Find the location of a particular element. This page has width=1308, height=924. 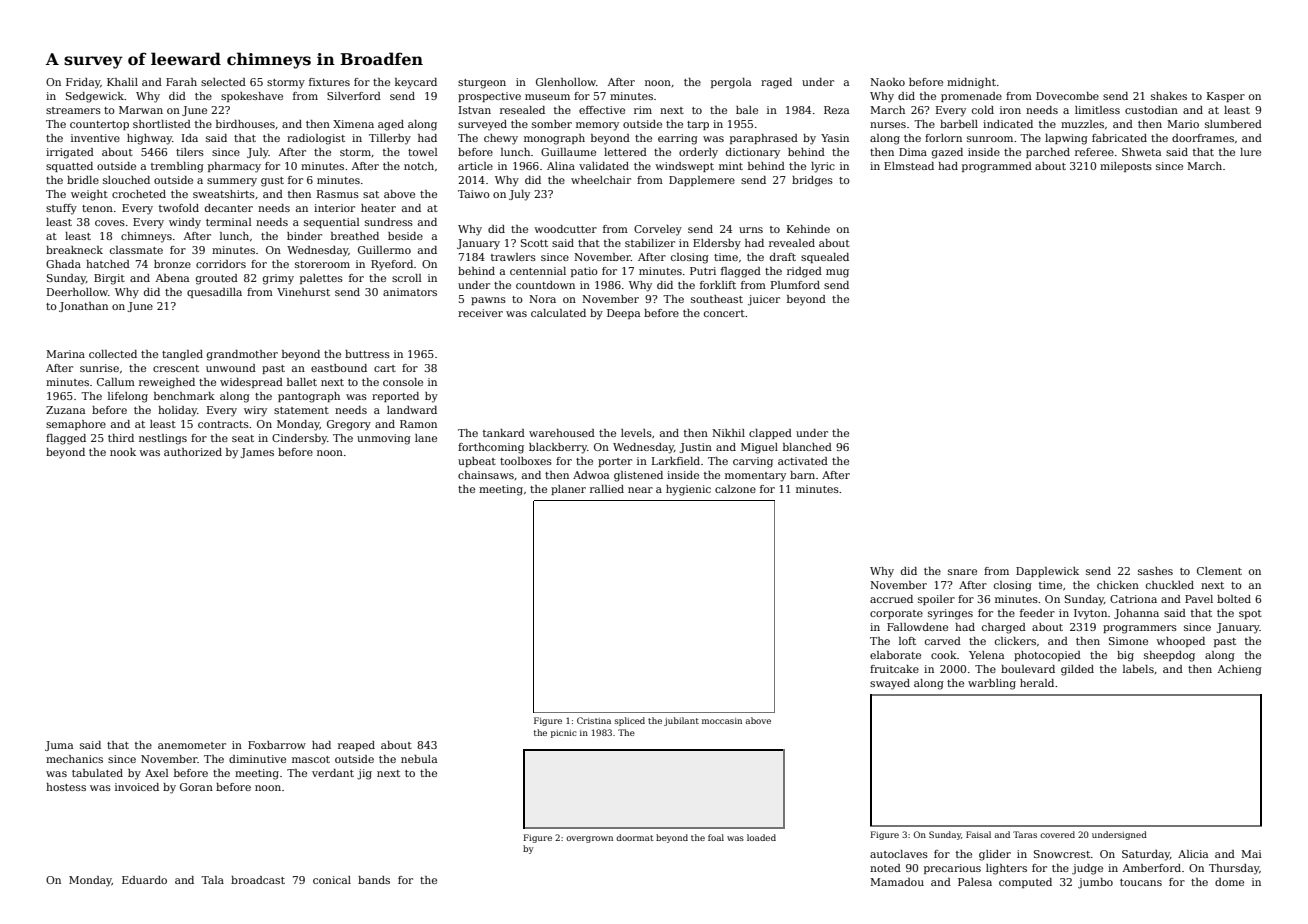

Silverford is located at coordinates (354, 96).
